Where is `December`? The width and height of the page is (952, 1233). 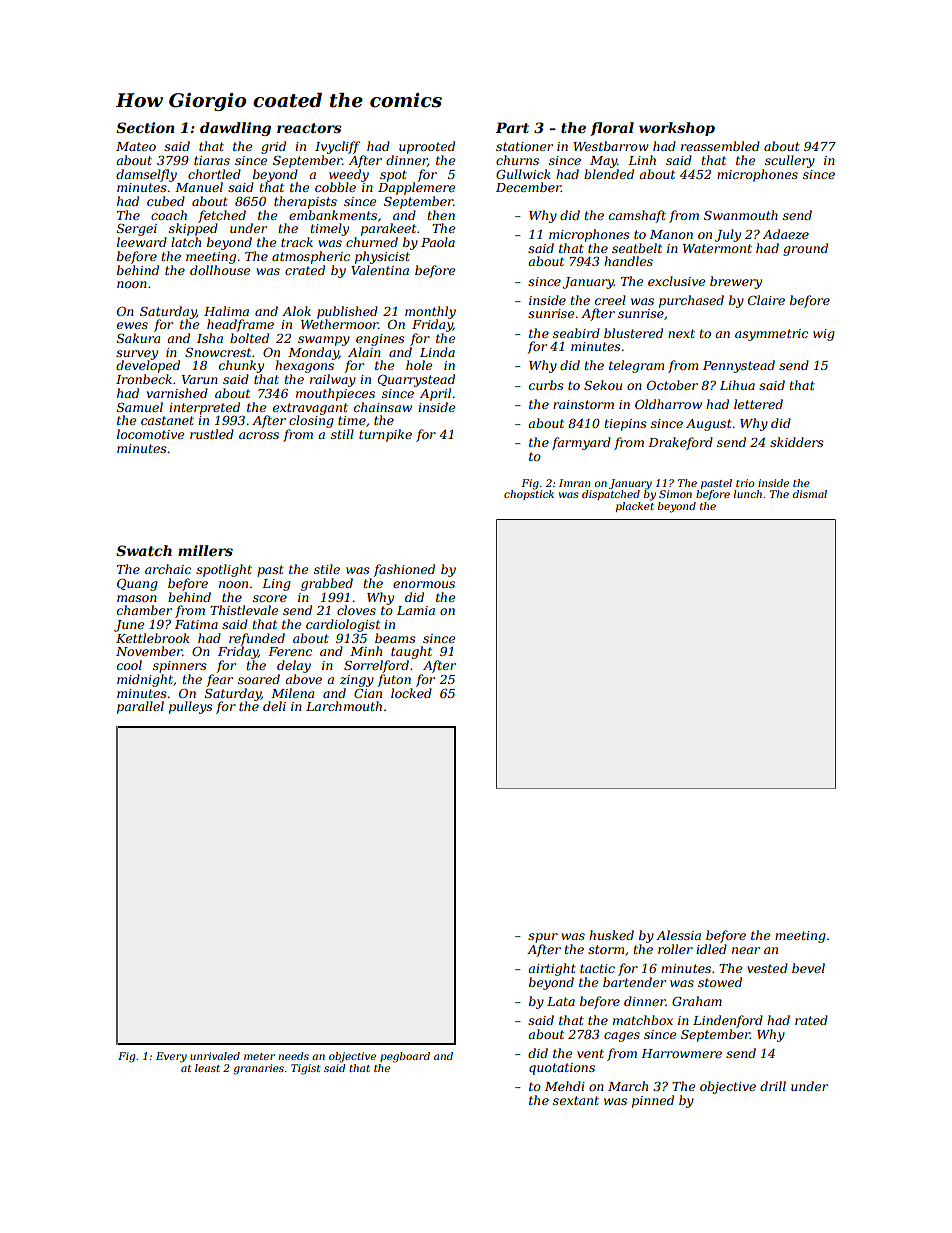 December is located at coordinates (528, 187).
